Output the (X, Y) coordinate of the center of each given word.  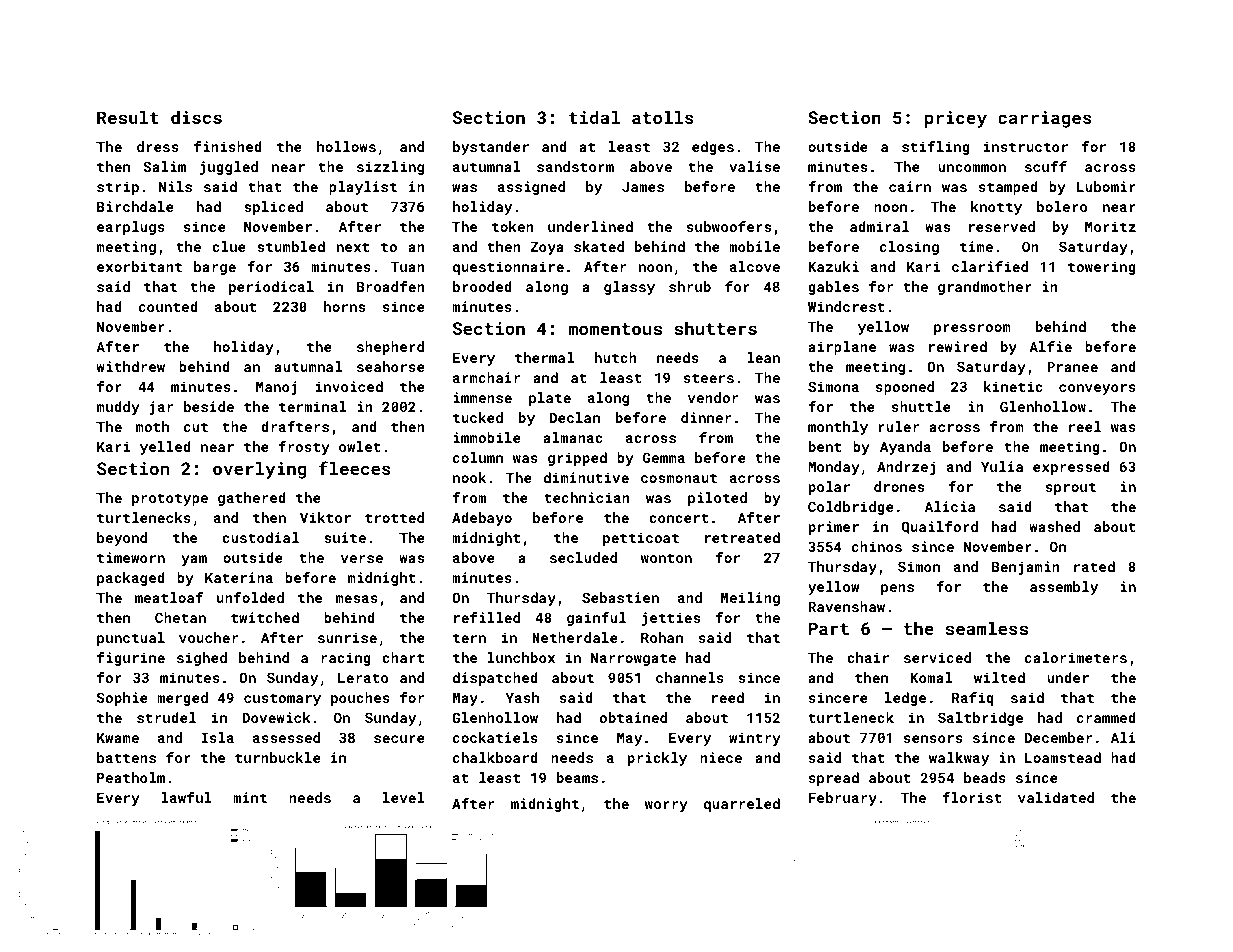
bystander (491, 148)
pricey (956, 119)
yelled (165, 448)
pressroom (972, 329)
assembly (1064, 588)
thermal (544, 357)
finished (228, 146)
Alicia (950, 506)
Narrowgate (633, 659)
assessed (286, 737)
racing (346, 659)
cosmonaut (679, 478)
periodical (271, 288)
